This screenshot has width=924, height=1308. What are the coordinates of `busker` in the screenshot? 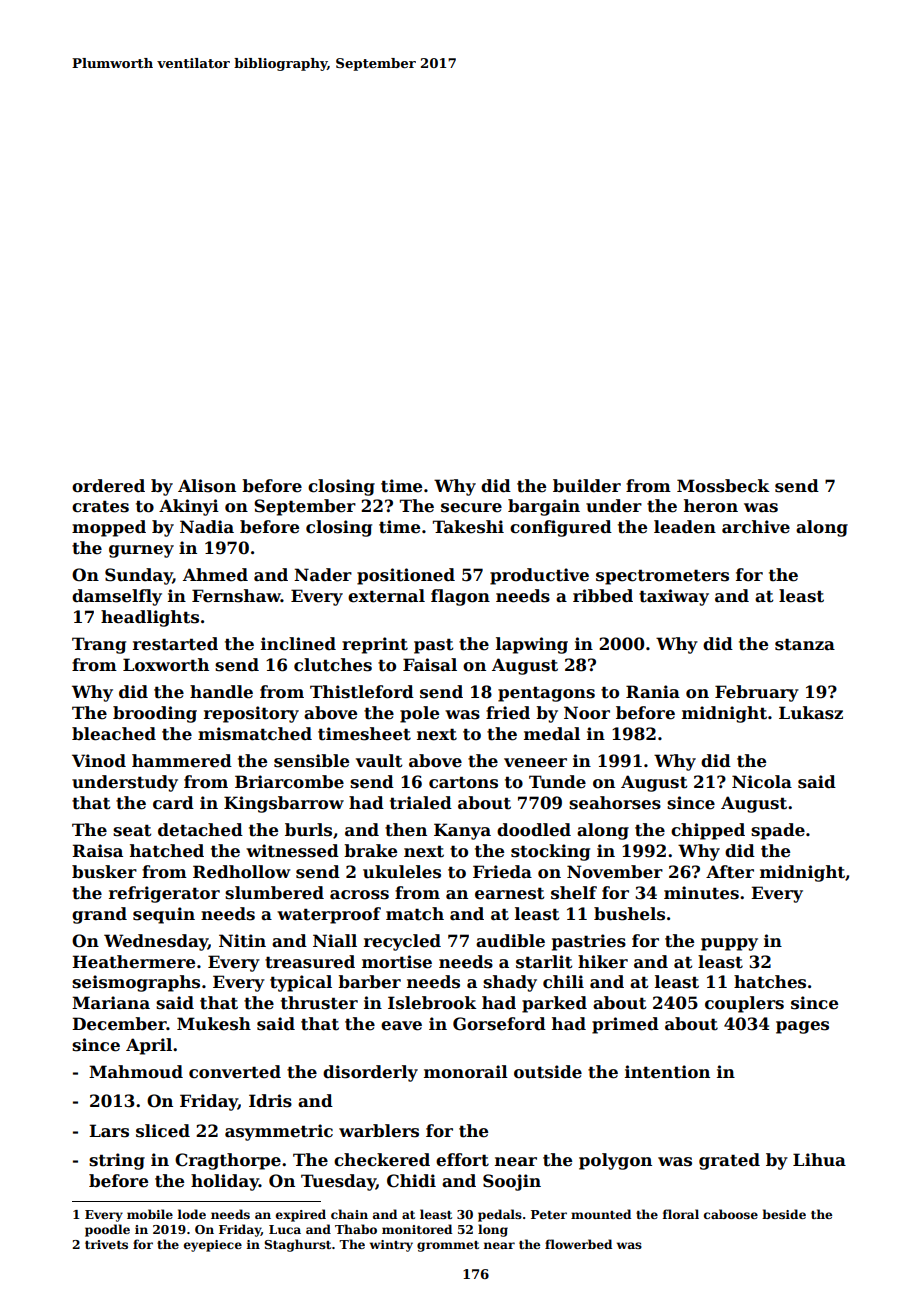 It's located at (104, 872).
